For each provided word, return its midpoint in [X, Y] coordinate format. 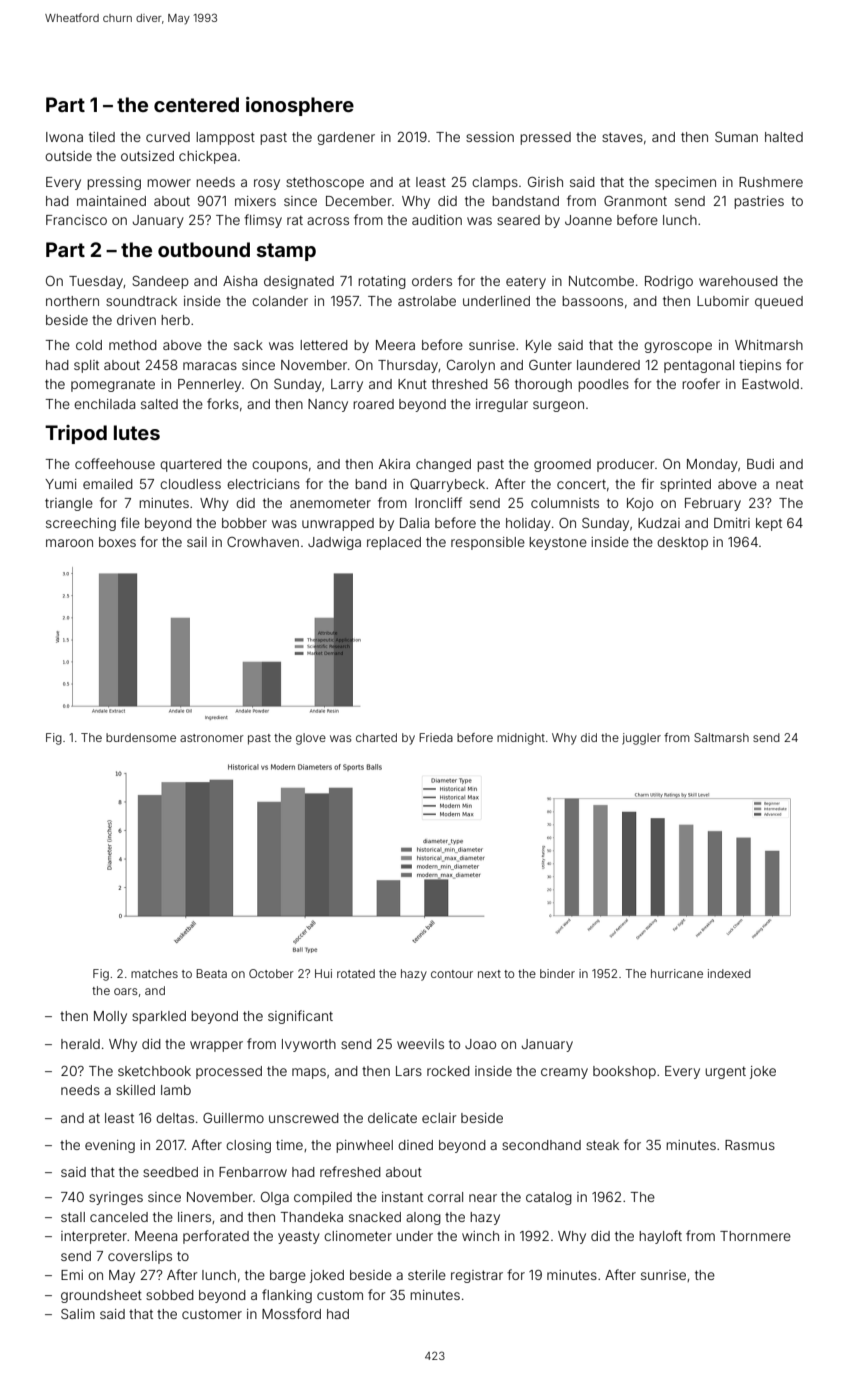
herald [80, 1044]
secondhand [541, 1145]
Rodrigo [669, 282]
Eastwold [770, 384]
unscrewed [304, 1118]
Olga [275, 1198]
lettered [324, 345]
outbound [204, 249]
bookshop [624, 1072]
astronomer [212, 738]
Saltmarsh [721, 737]
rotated [356, 973]
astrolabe [427, 301]
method [133, 345]
